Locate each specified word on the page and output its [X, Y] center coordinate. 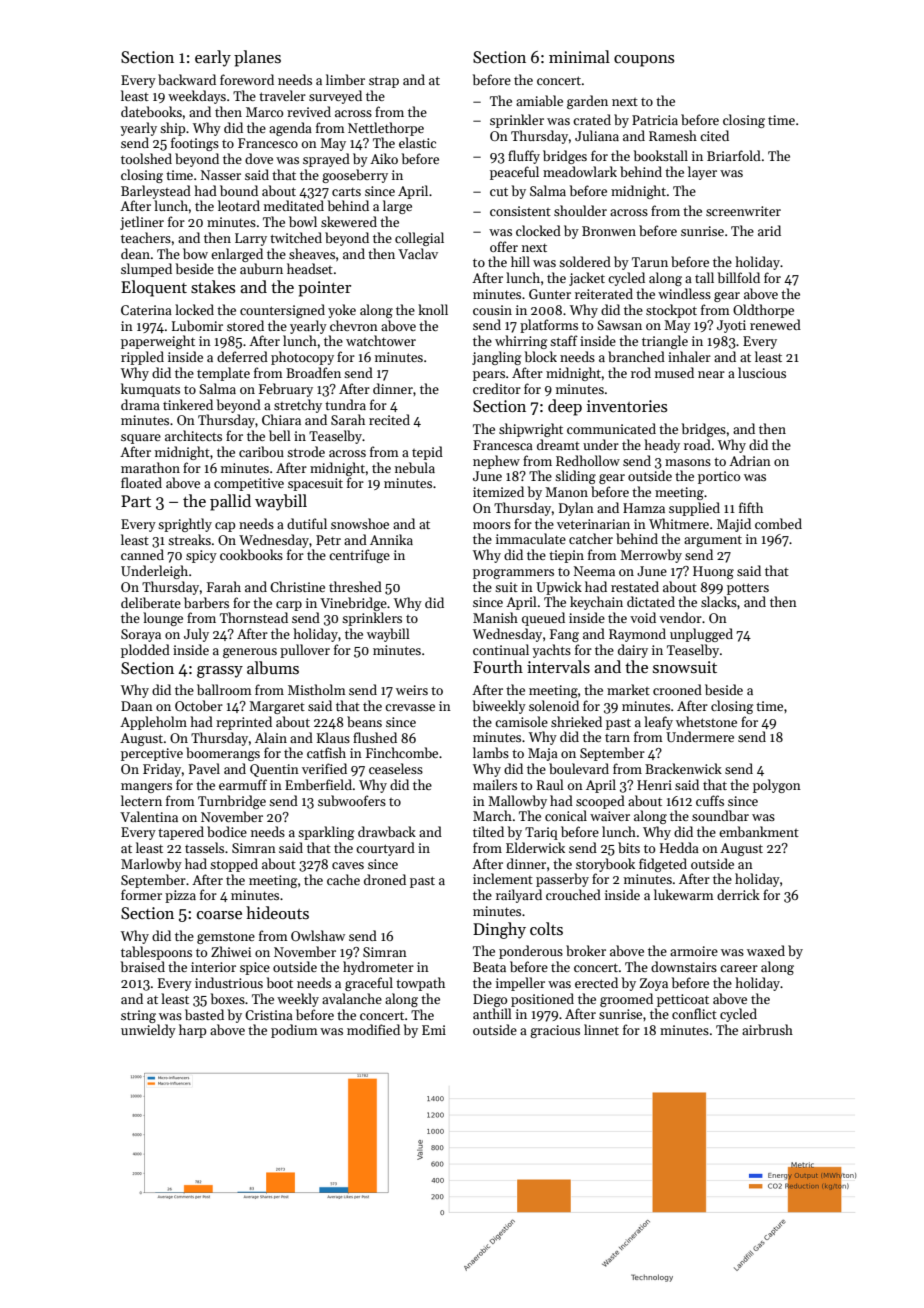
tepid [427, 453]
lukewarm [684, 894]
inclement [503, 878]
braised [143, 966]
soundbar [720, 815]
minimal [579, 56]
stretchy [298, 406]
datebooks [151, 111]
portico [719, 477]
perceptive [152, 754]
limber [345, 79]
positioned [542, 1000]
